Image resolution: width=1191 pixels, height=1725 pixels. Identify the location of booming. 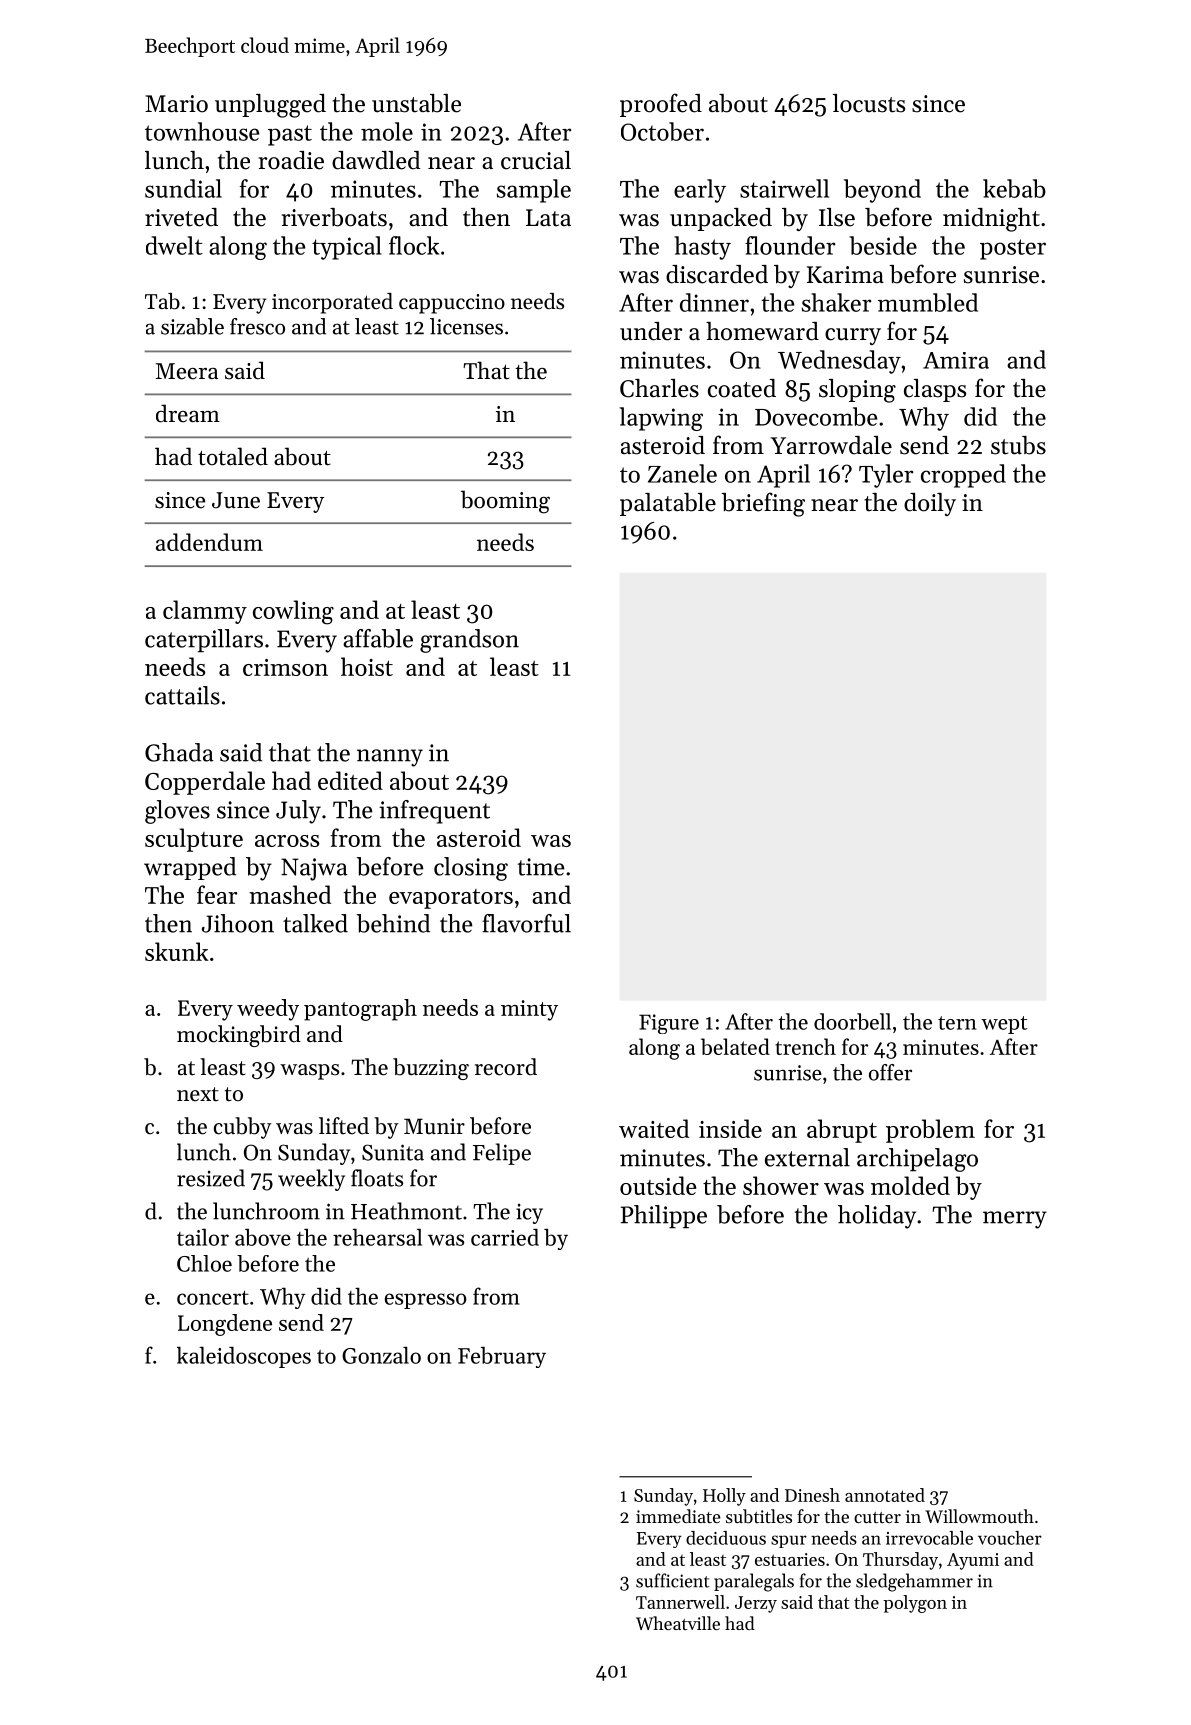
(505, 502).
